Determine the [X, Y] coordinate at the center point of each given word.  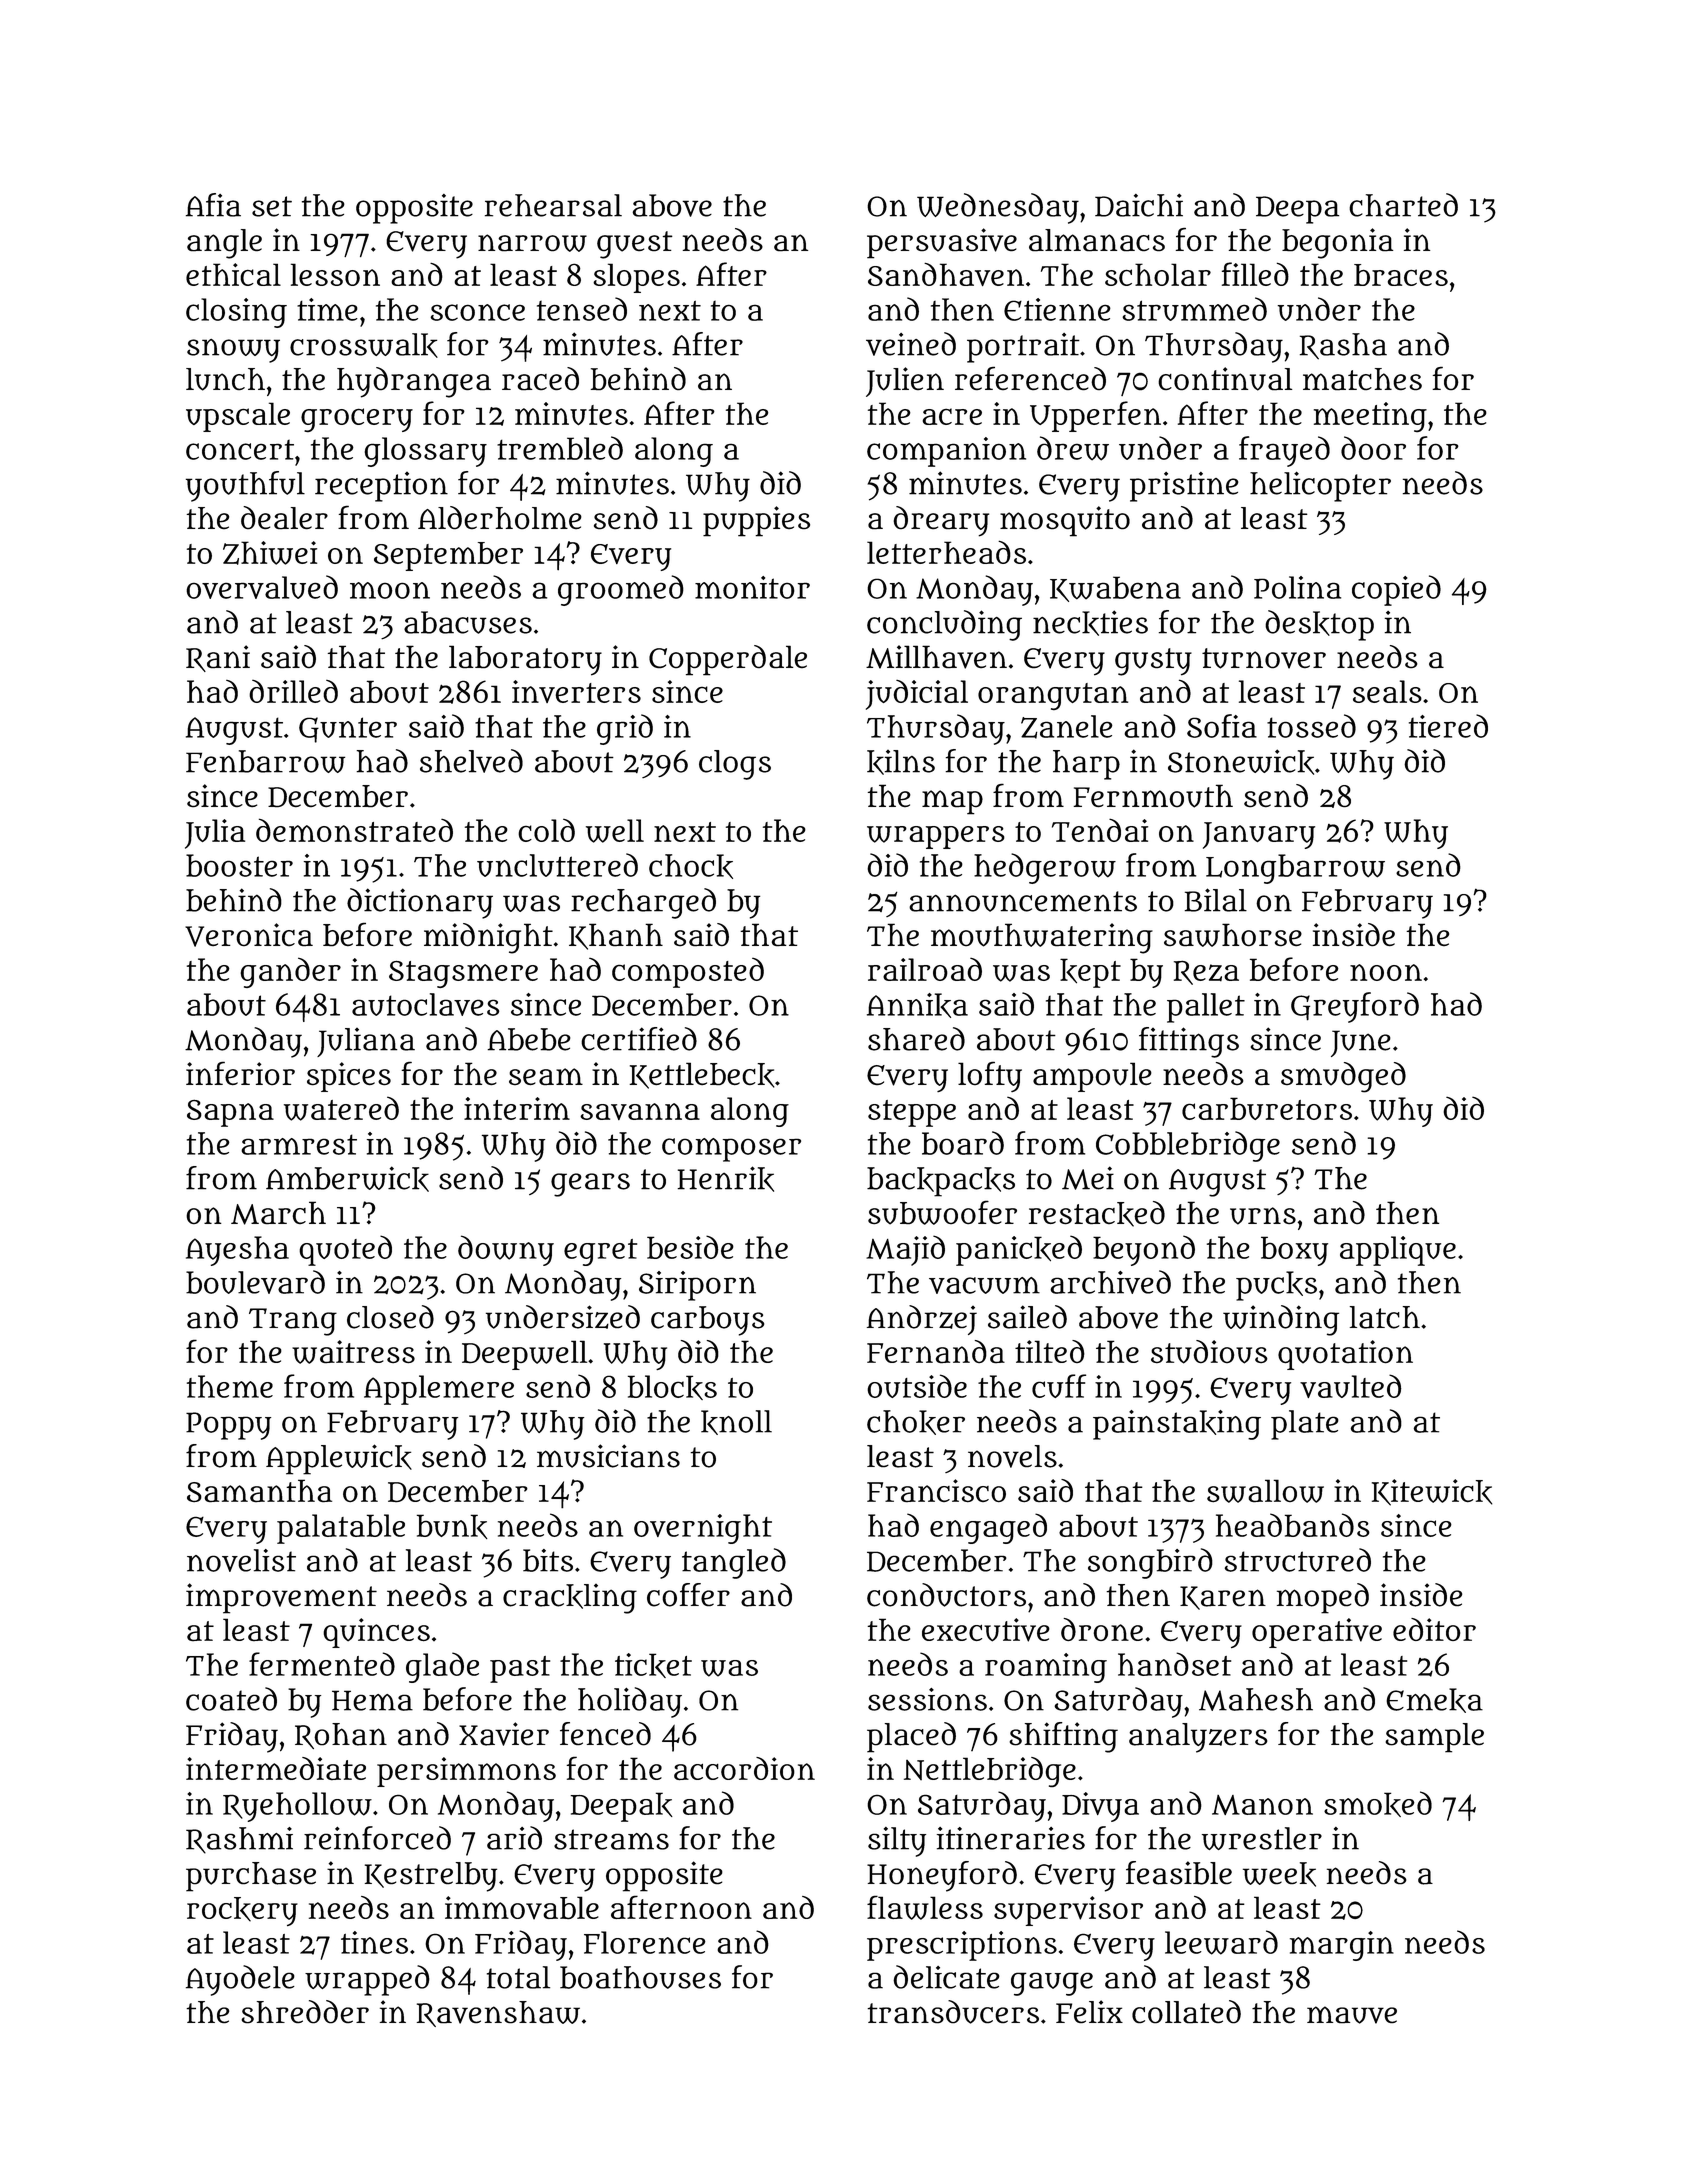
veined [911, 344]
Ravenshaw [498, 2014]
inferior [240, 1073]
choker [916, 1422]
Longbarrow [1295, 869]
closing [236, 313]
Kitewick [1432, 1492]
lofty [990, 1077]
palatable [341, 1529]
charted [1403, 205]
